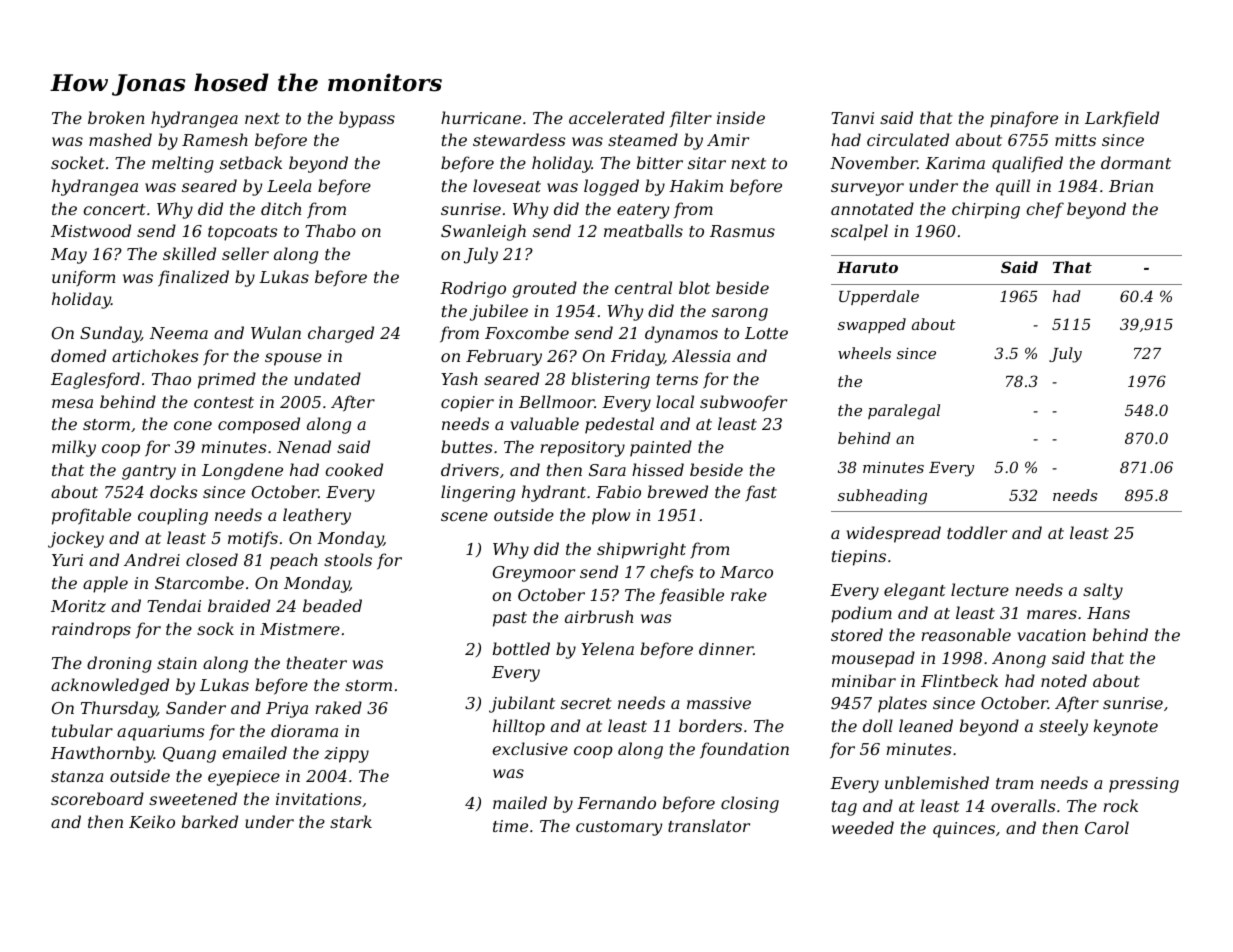  Describe the element at coordinates (1103, 591) in the screenshot. I see `salty` at that location.
